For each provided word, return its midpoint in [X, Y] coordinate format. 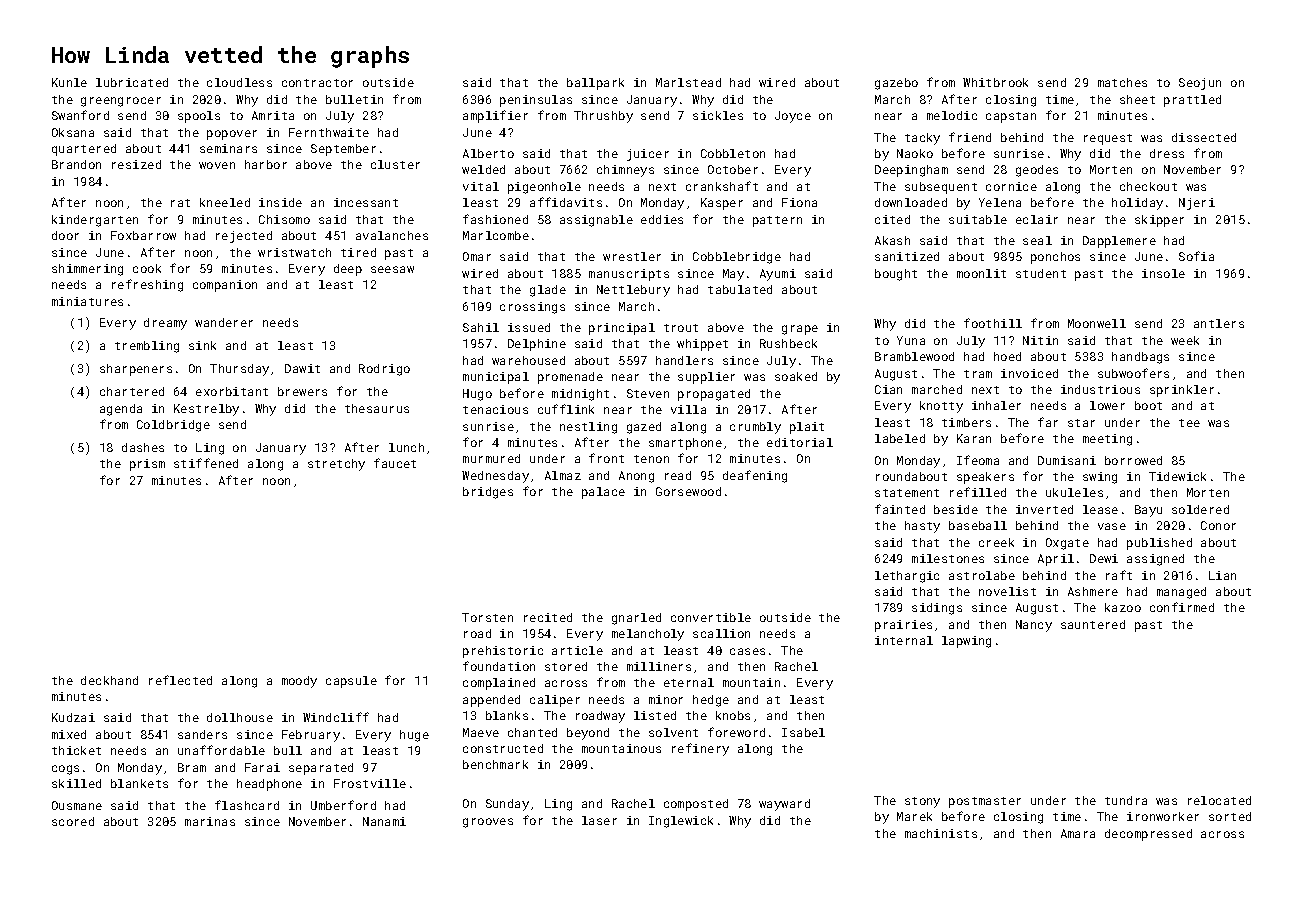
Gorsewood [688, 491]
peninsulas [536, 101]
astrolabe [982, 575]
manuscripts [629, 275]
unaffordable [221, 750]
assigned [1155, 560]
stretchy [336, 465]
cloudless [239, 82]
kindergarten [95, 221]
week [1185, 340]
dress [1167, 153]
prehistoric [503, 652]
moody [299, 682]
